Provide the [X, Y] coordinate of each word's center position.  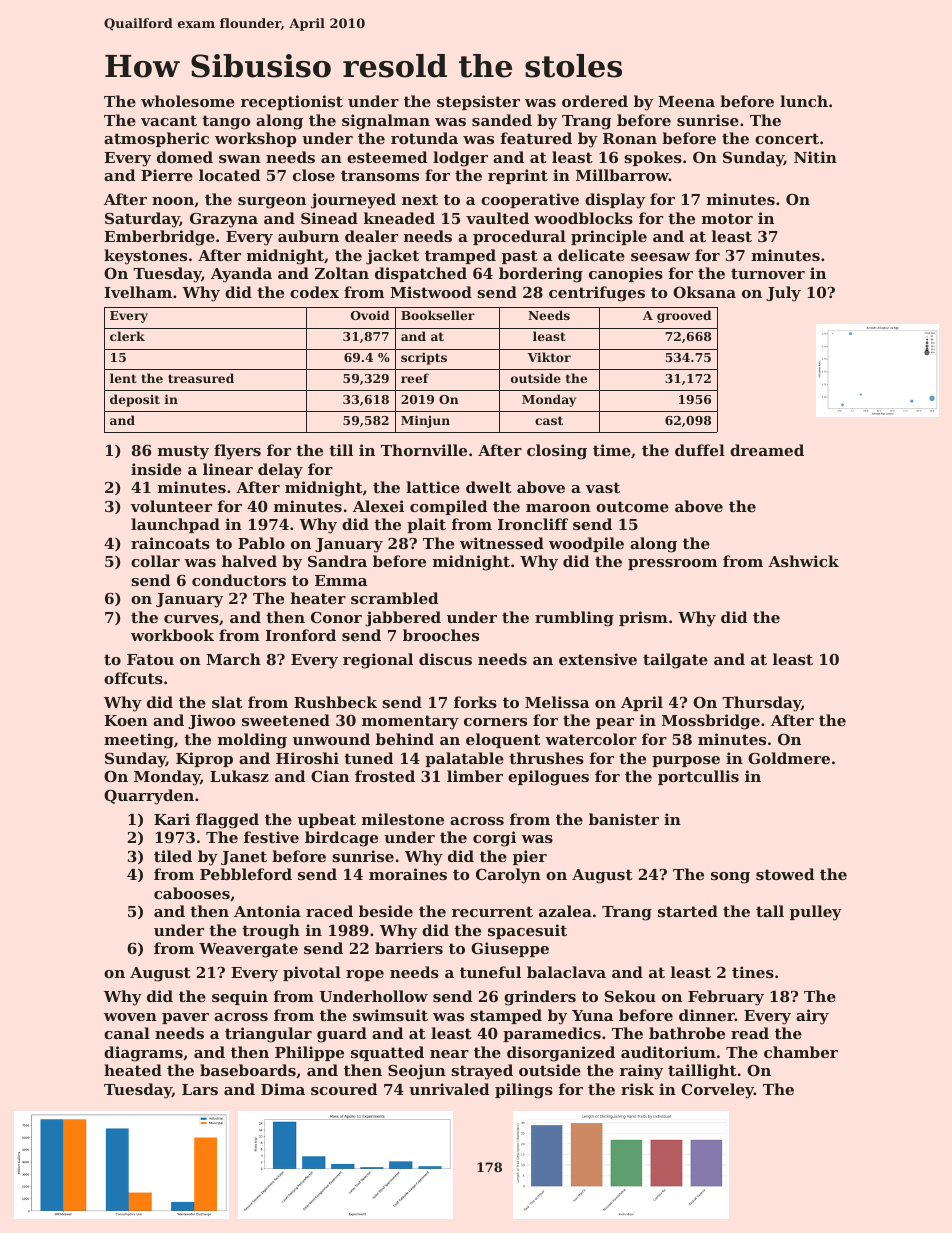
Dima [283, 1089]
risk [637, 1089]
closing [557, 452]
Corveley [717, 1091]
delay [280, 471]
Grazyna [224, 220]
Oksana [704, 292]
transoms [380, 175]
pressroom [672, 564]
